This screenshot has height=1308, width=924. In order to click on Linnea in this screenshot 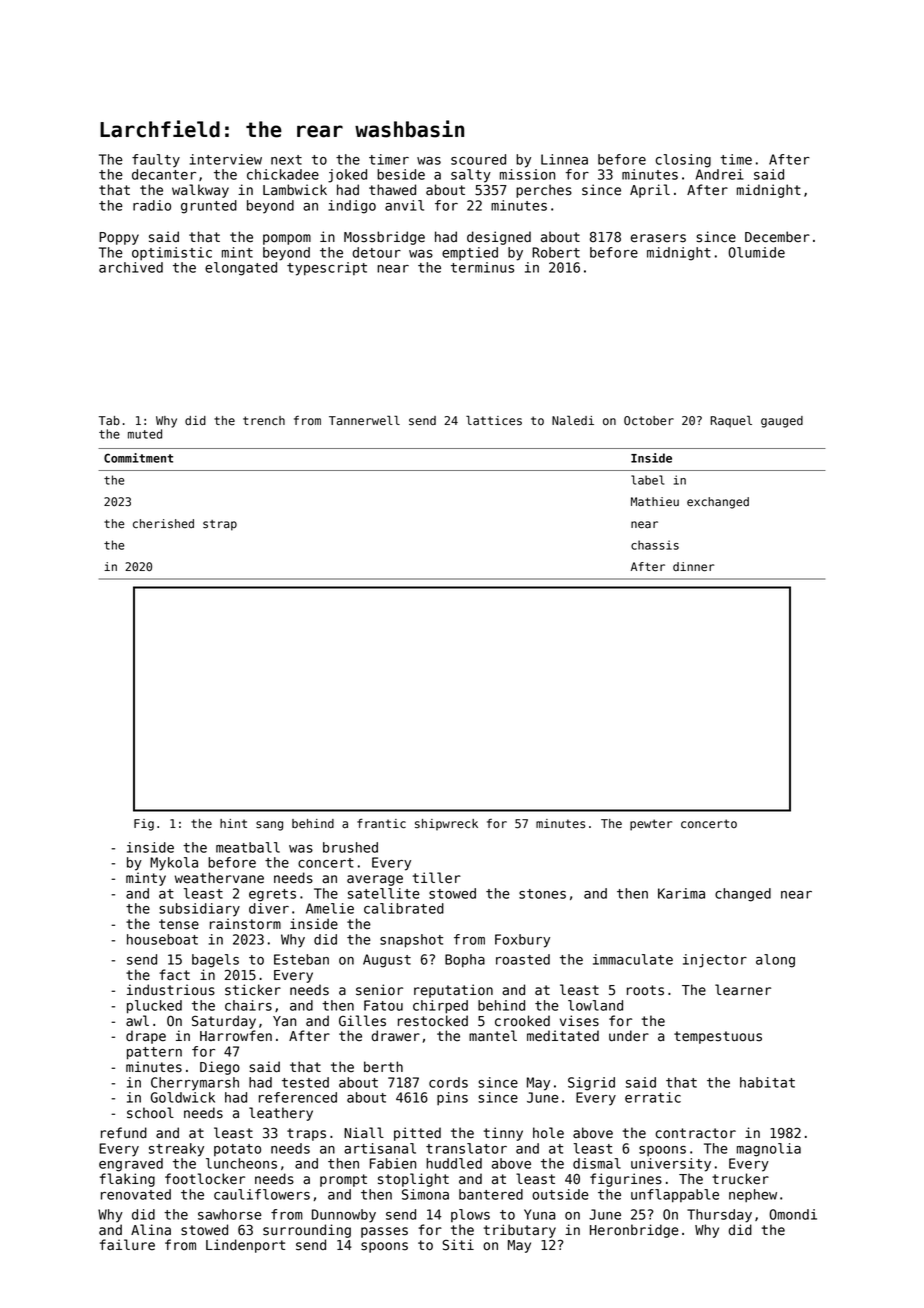, I will do `click(564, 159)`.
